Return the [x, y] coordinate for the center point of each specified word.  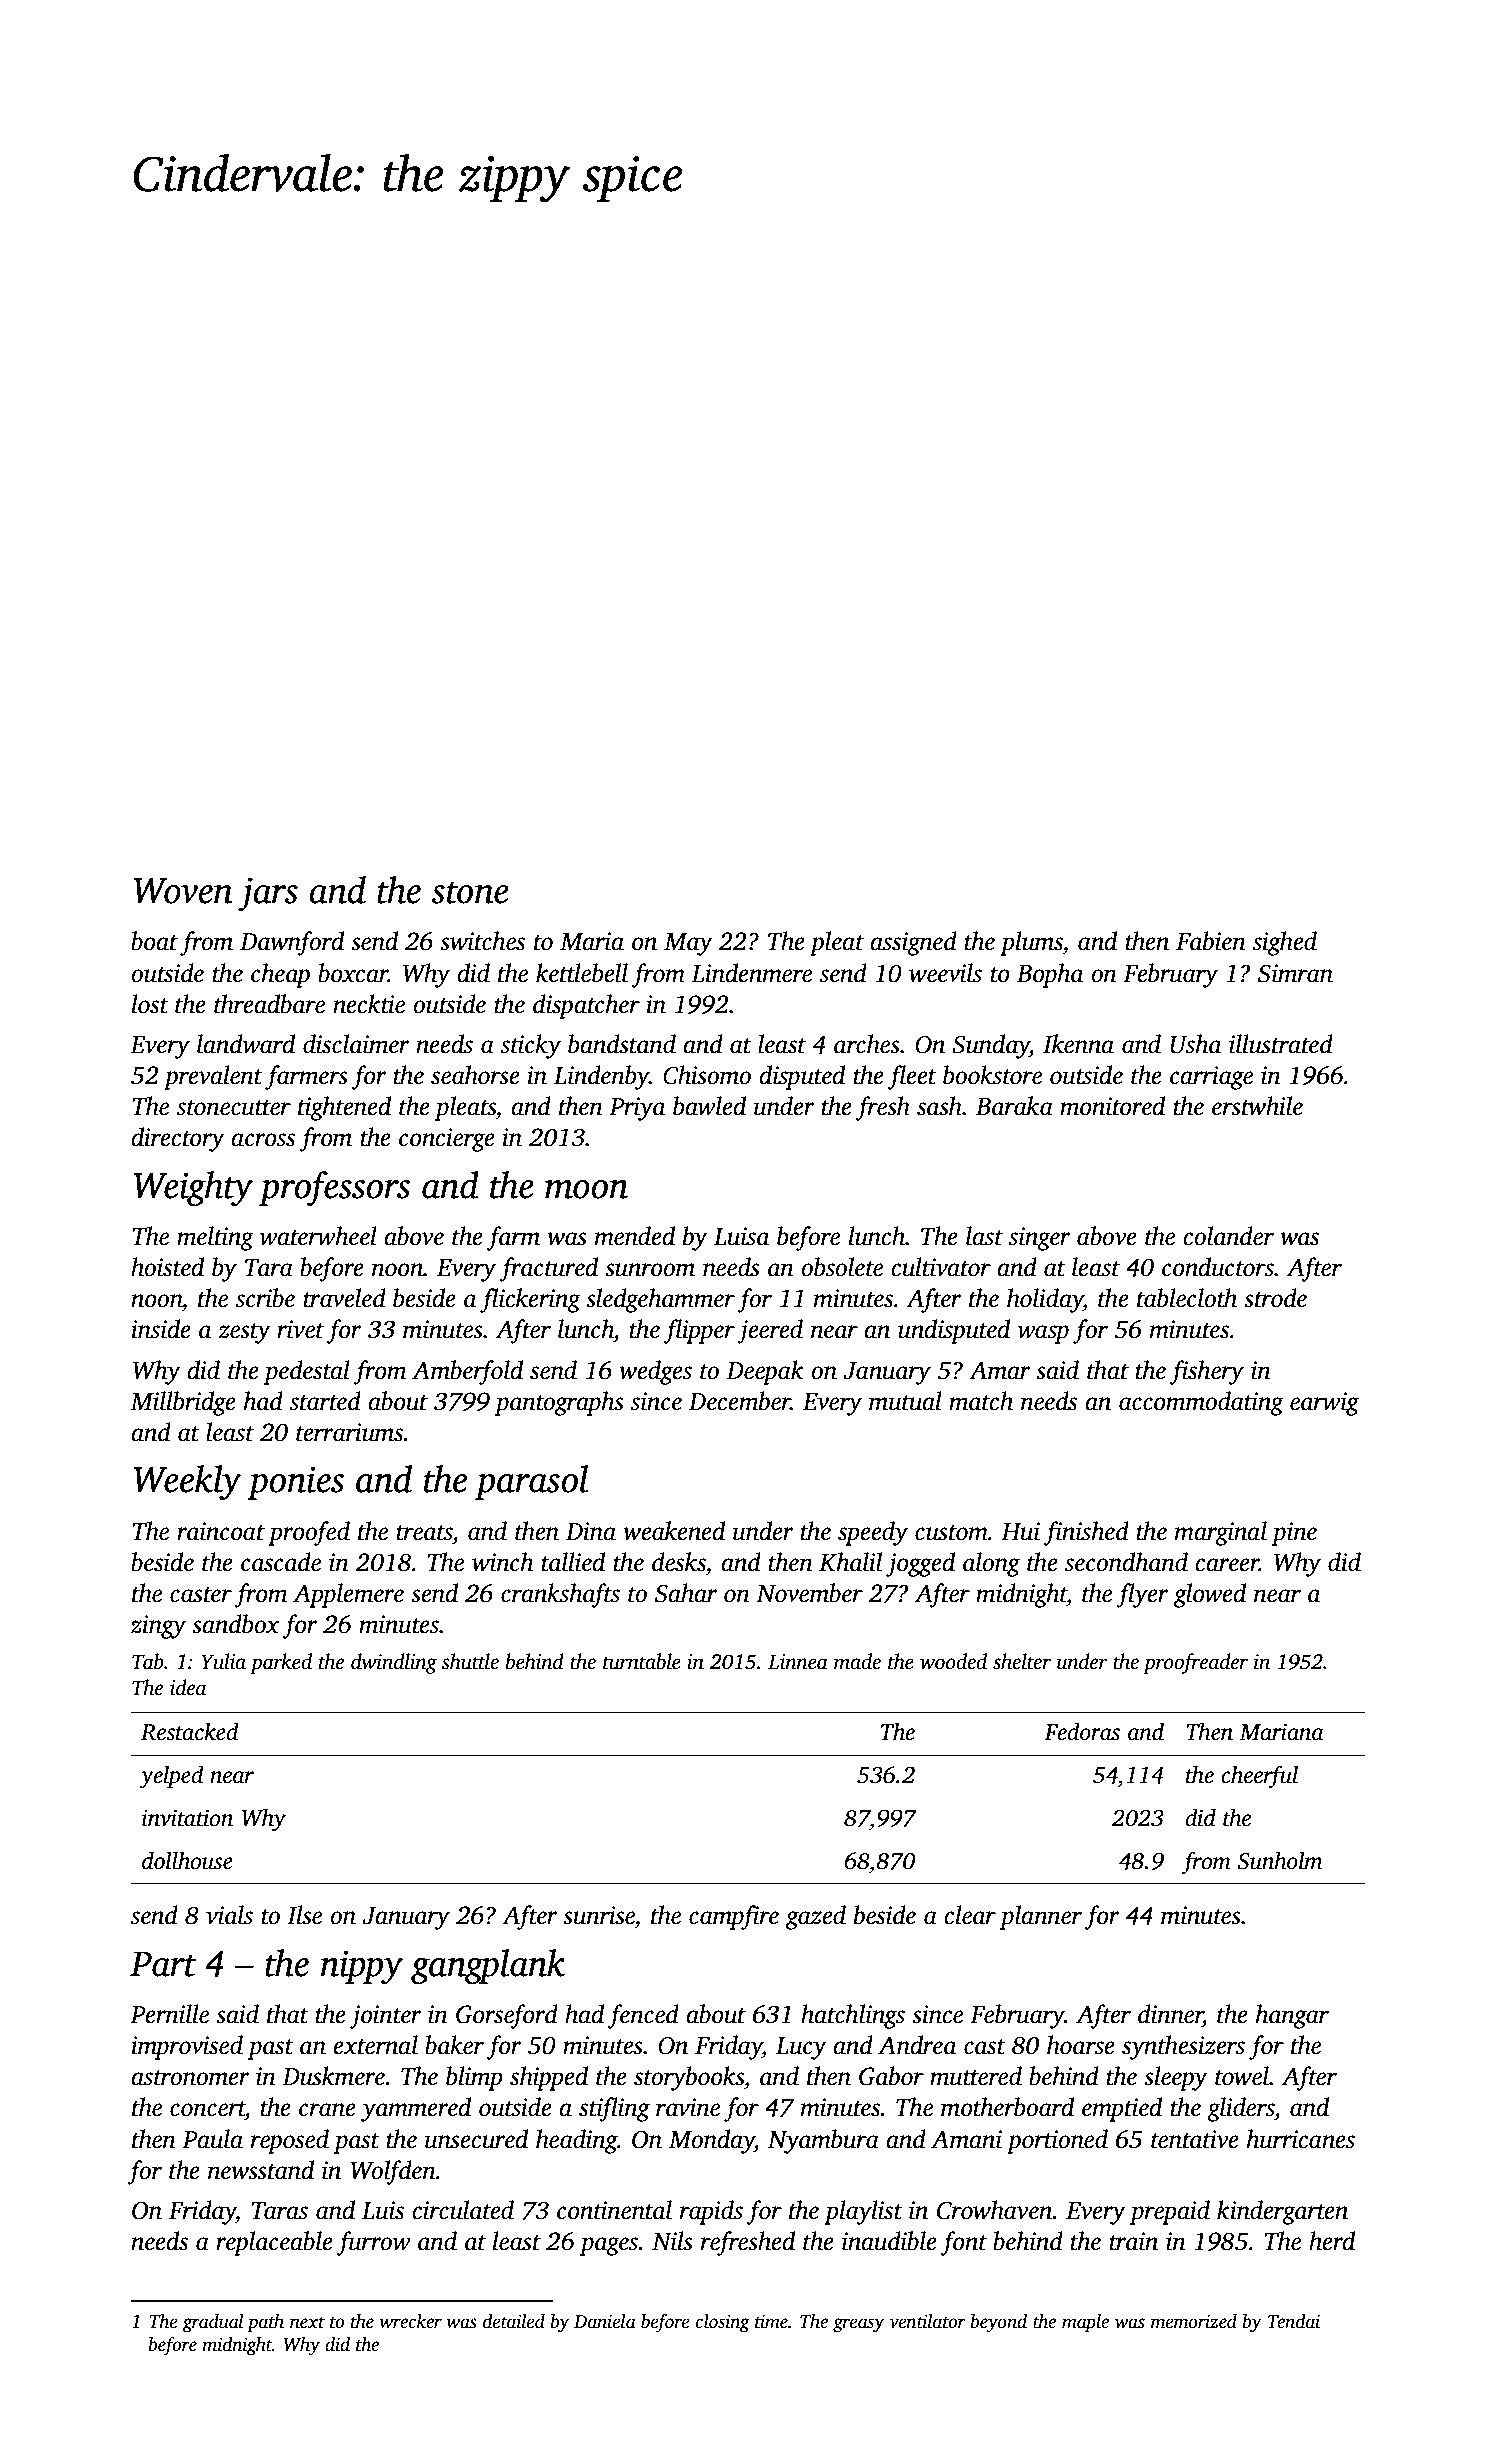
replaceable [274, 2243]
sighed [1285, 943]
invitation [187, 1818]
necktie [369, 1004]
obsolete [842, 1267]
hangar [1292, 2016]
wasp [1043, 1334]
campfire [734, 1917]
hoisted [167, 1267]
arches [867, 1044]
